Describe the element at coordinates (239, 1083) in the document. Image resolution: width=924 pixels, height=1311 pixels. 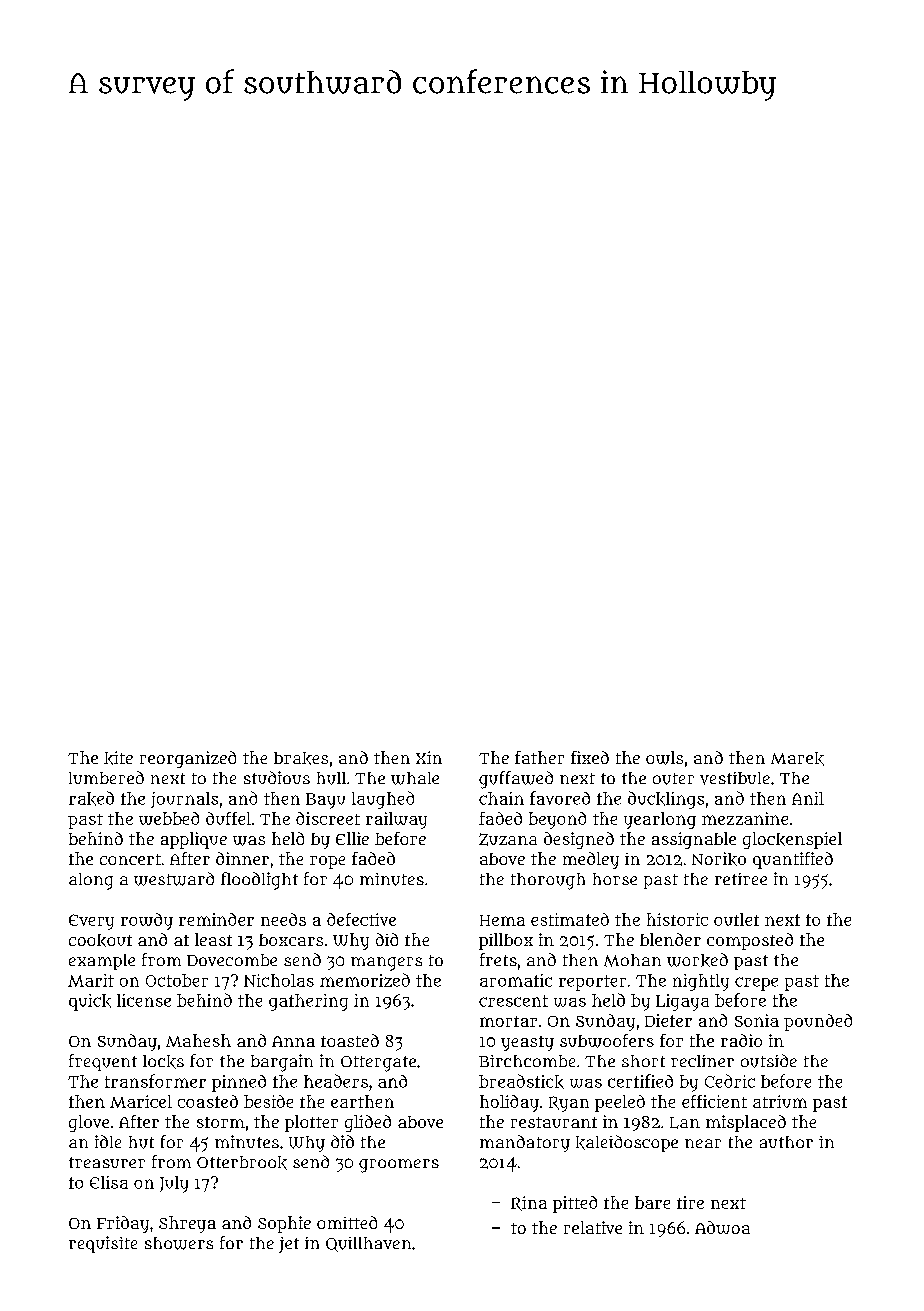
I see `pinned` at that location.
